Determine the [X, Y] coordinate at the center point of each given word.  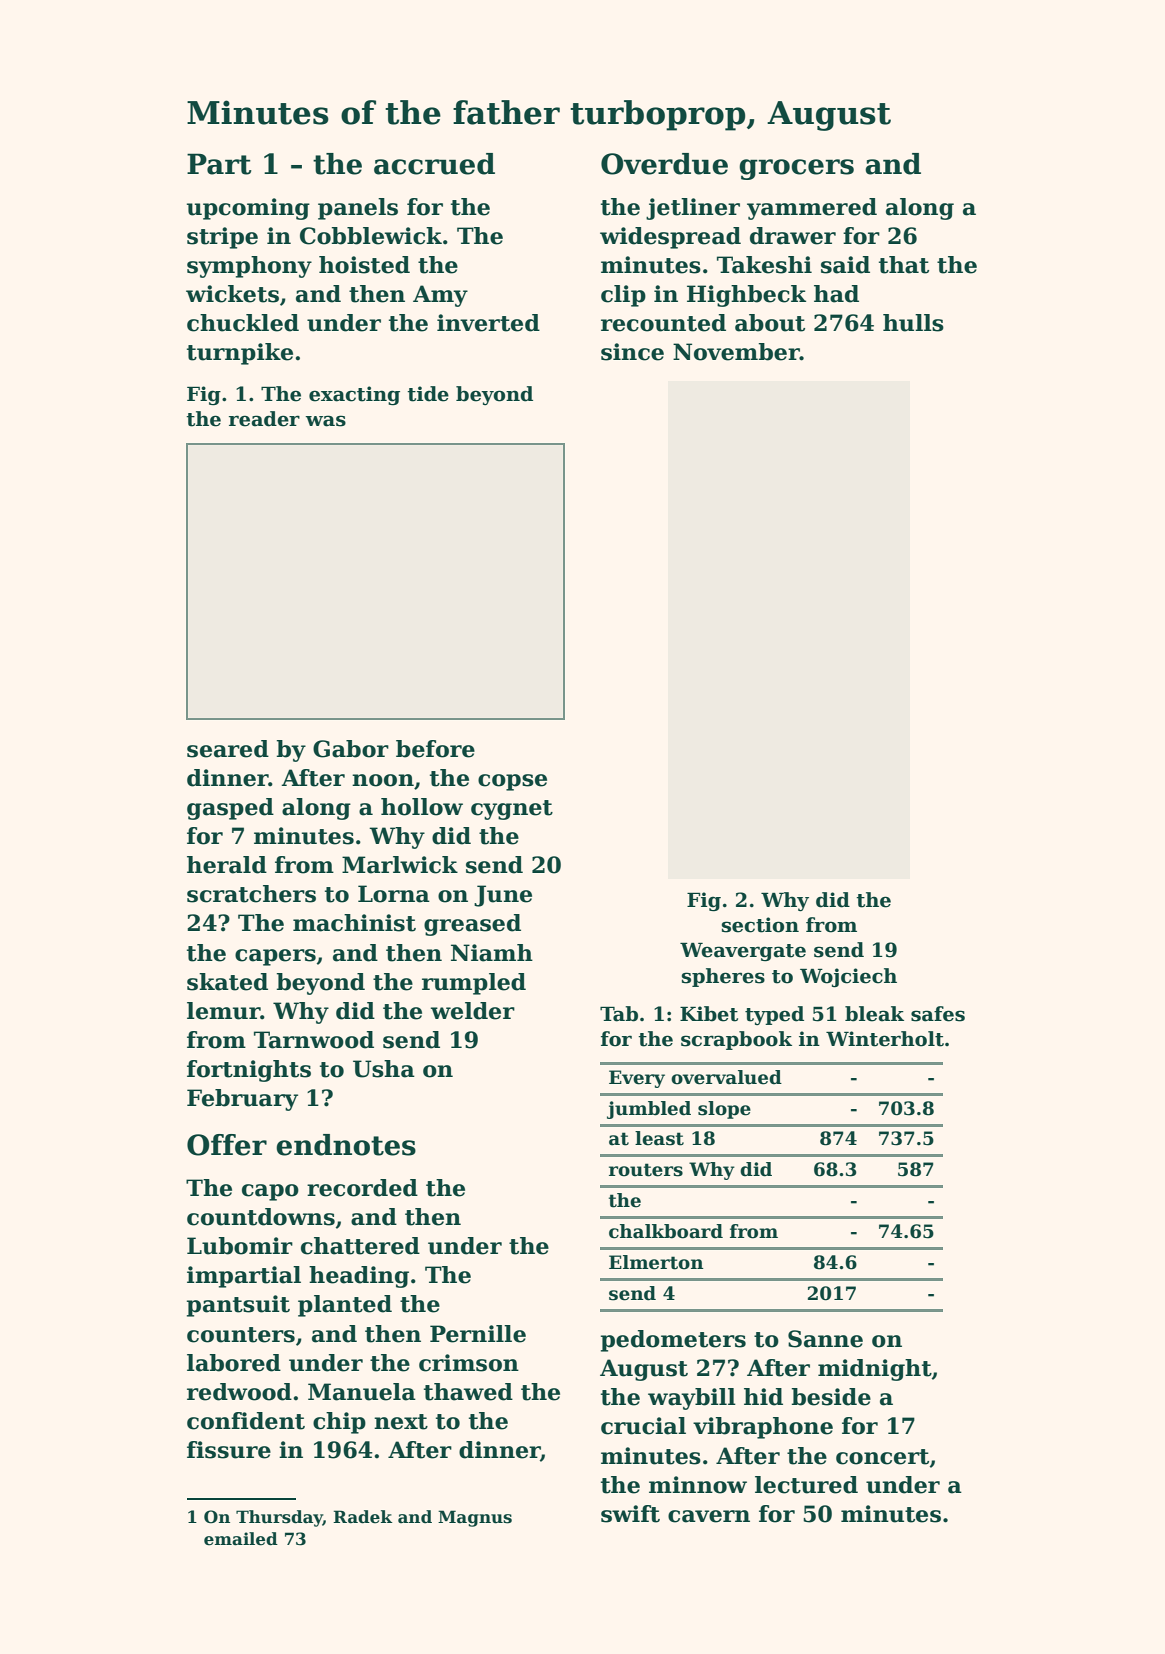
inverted [488, 323]
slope [724, 1110]
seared [228, 749]
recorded [362, 1188]
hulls [913, 323]
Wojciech [848, 977]
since [632, 352]
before [435, 749]
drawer [793, 236]
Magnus [475, 1518]
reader [264, 419]
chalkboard [666, 1231]
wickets [232, 294]
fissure [229, 1450]
